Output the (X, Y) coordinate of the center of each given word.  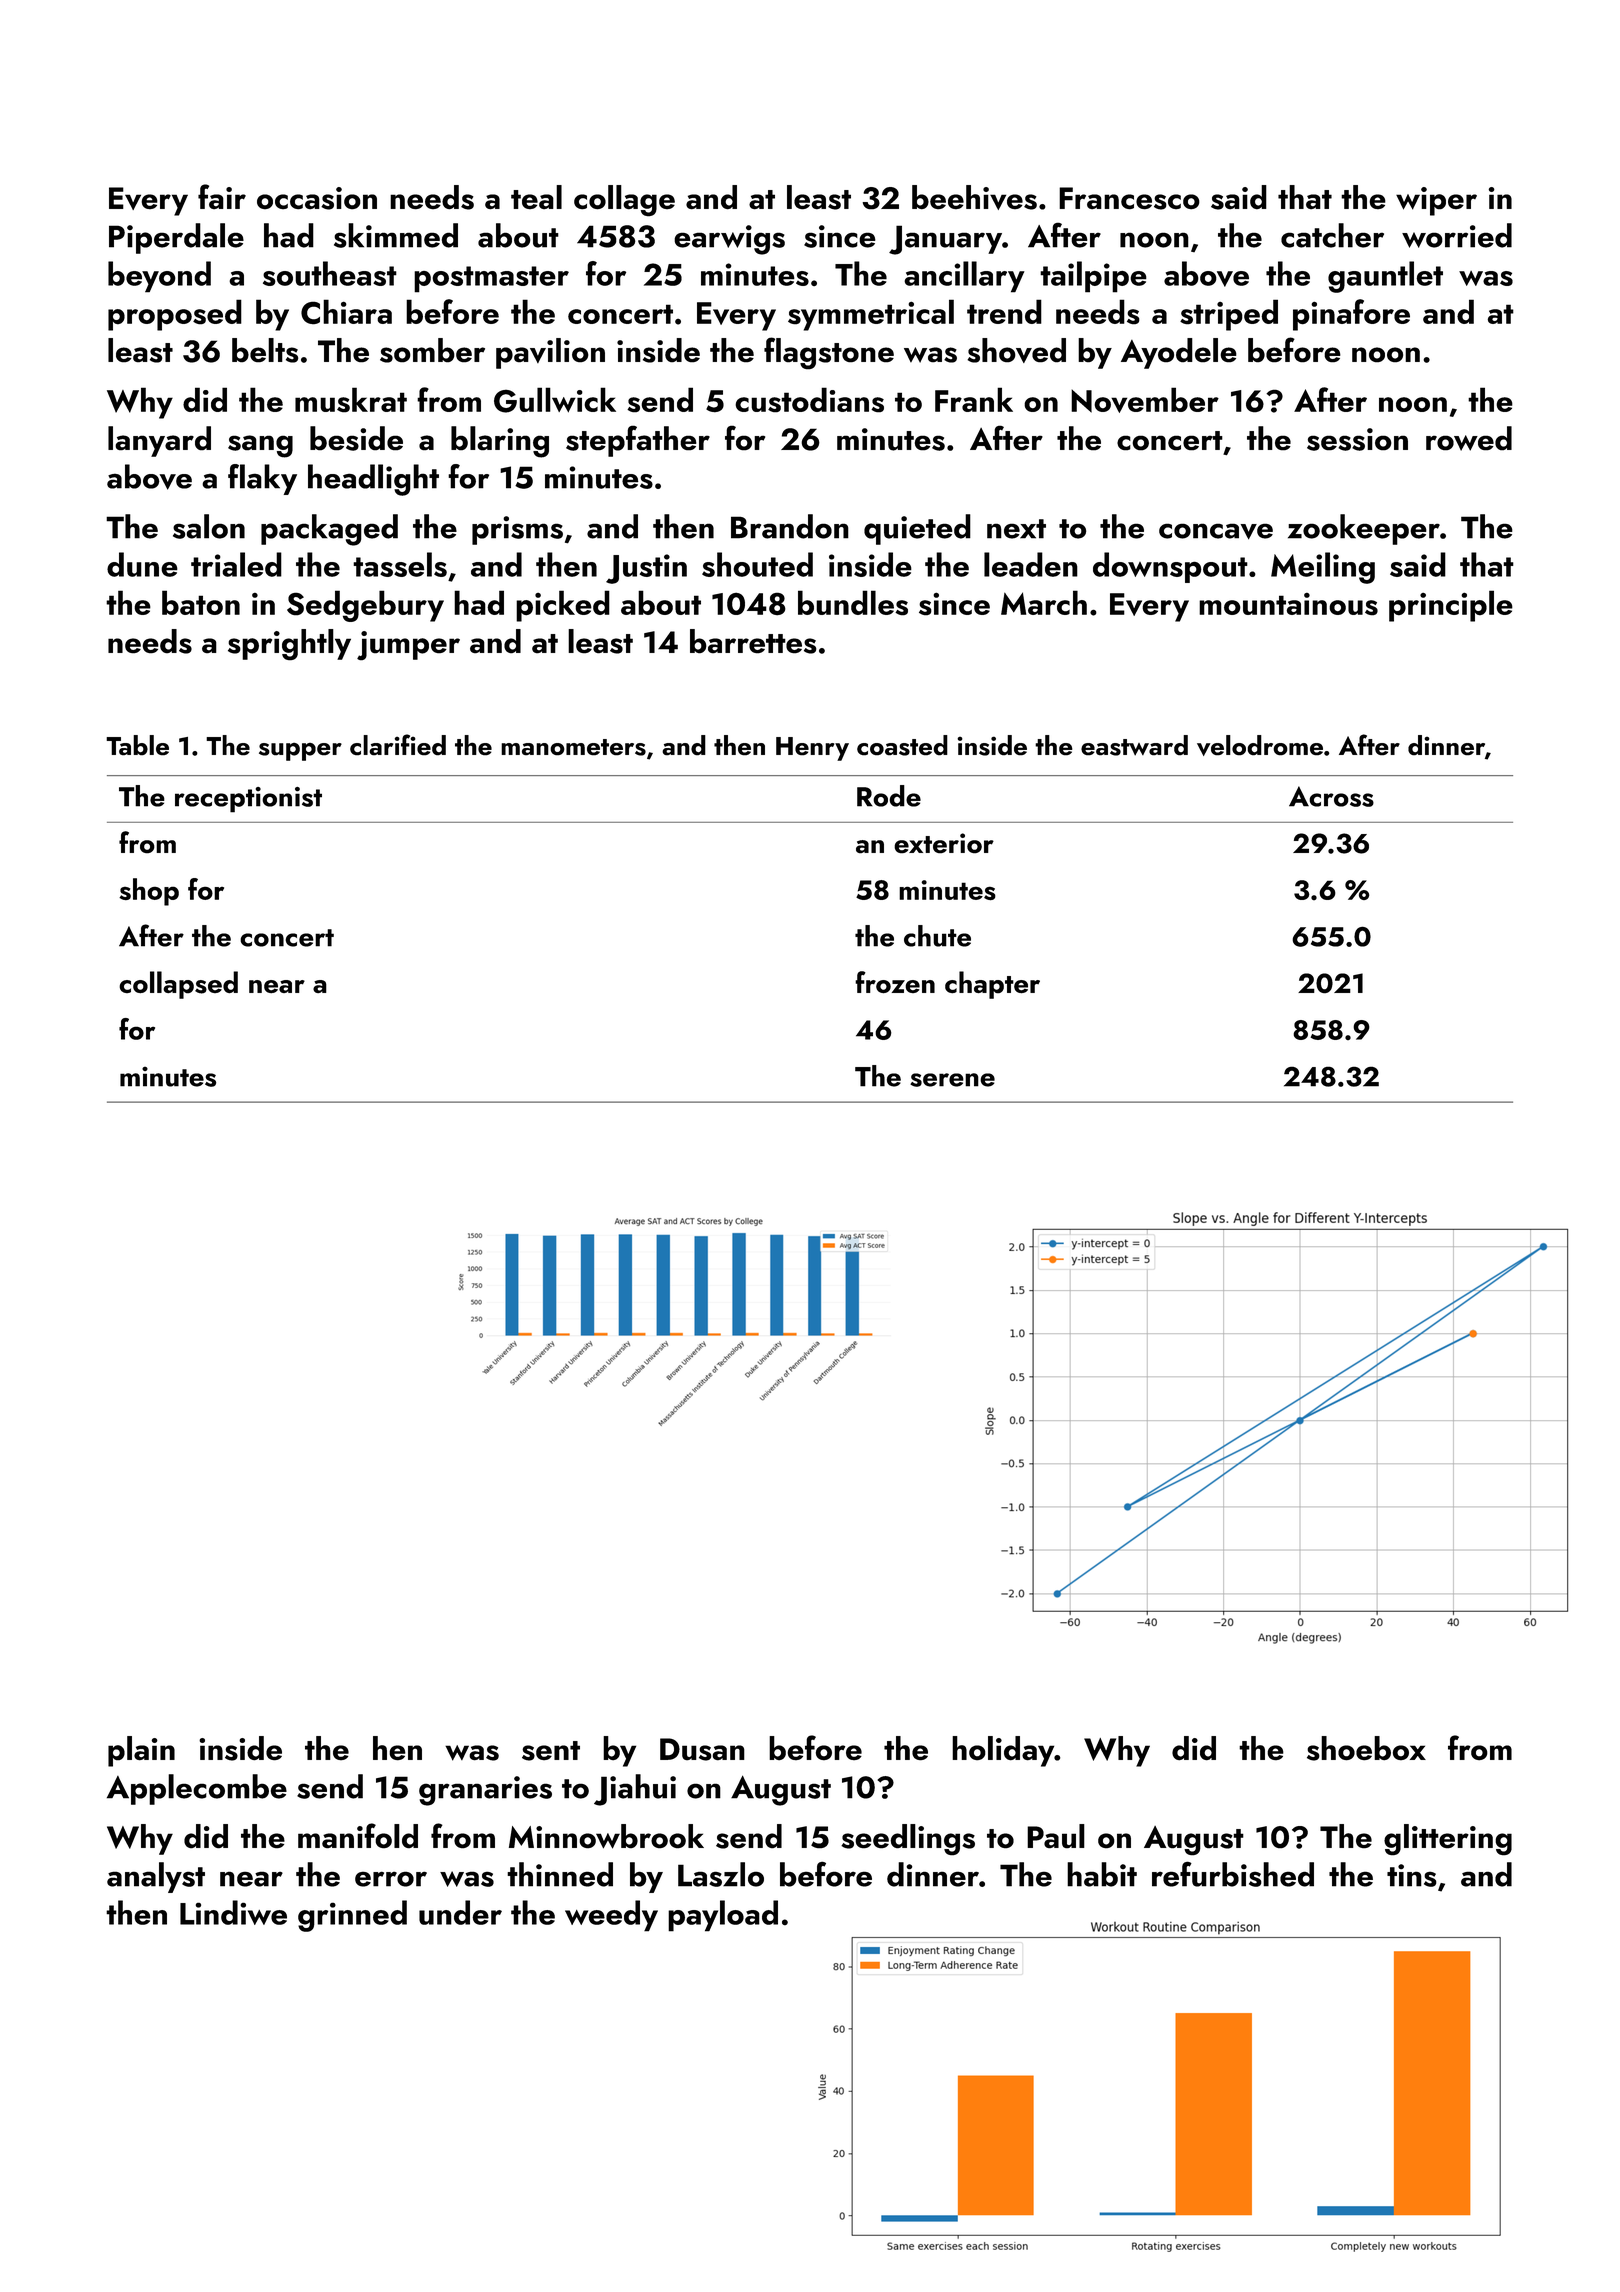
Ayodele (1179, 353)
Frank (974, 399)
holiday (1003, 1751)
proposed (175, 315)
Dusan (702, 1749)
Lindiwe (233, 1912)
